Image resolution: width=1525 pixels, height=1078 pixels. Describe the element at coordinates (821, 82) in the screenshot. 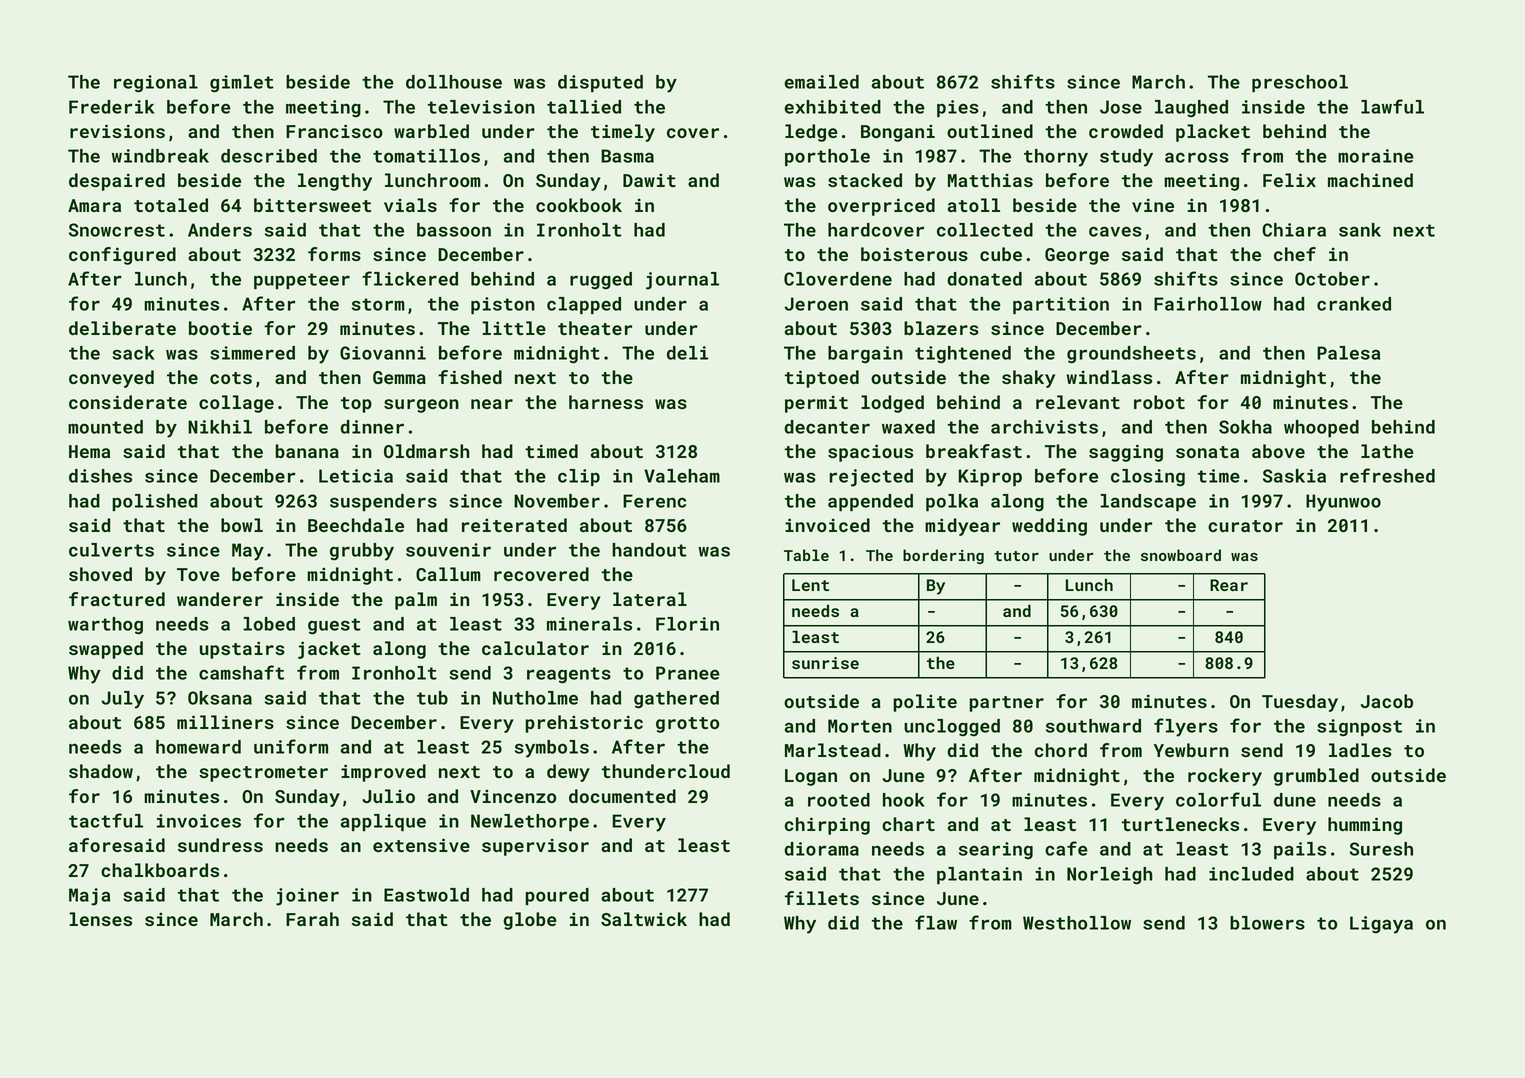

I see `emailed` at that location.
